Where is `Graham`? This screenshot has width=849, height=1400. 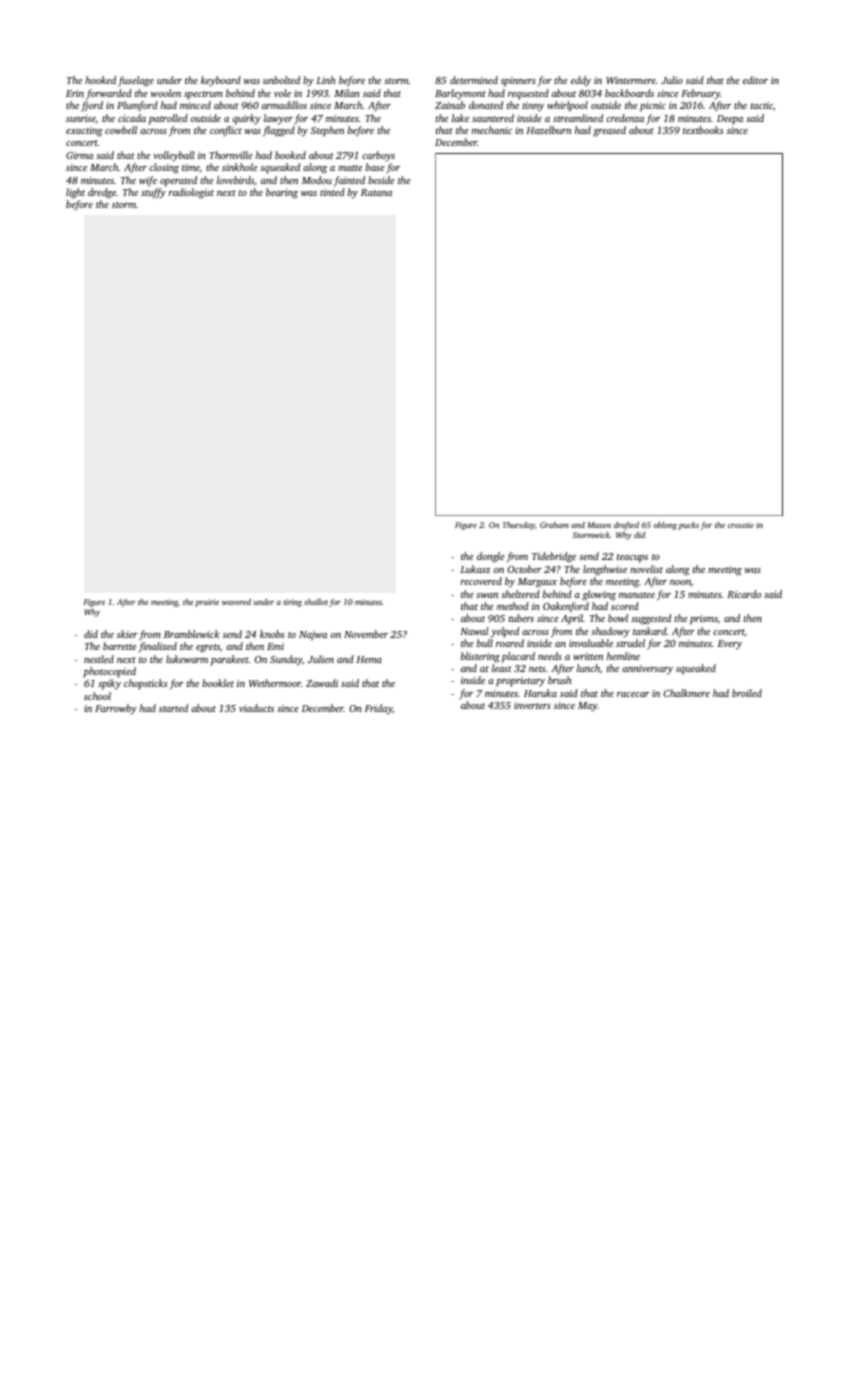
Graham is located at coordinates (554, 525).
